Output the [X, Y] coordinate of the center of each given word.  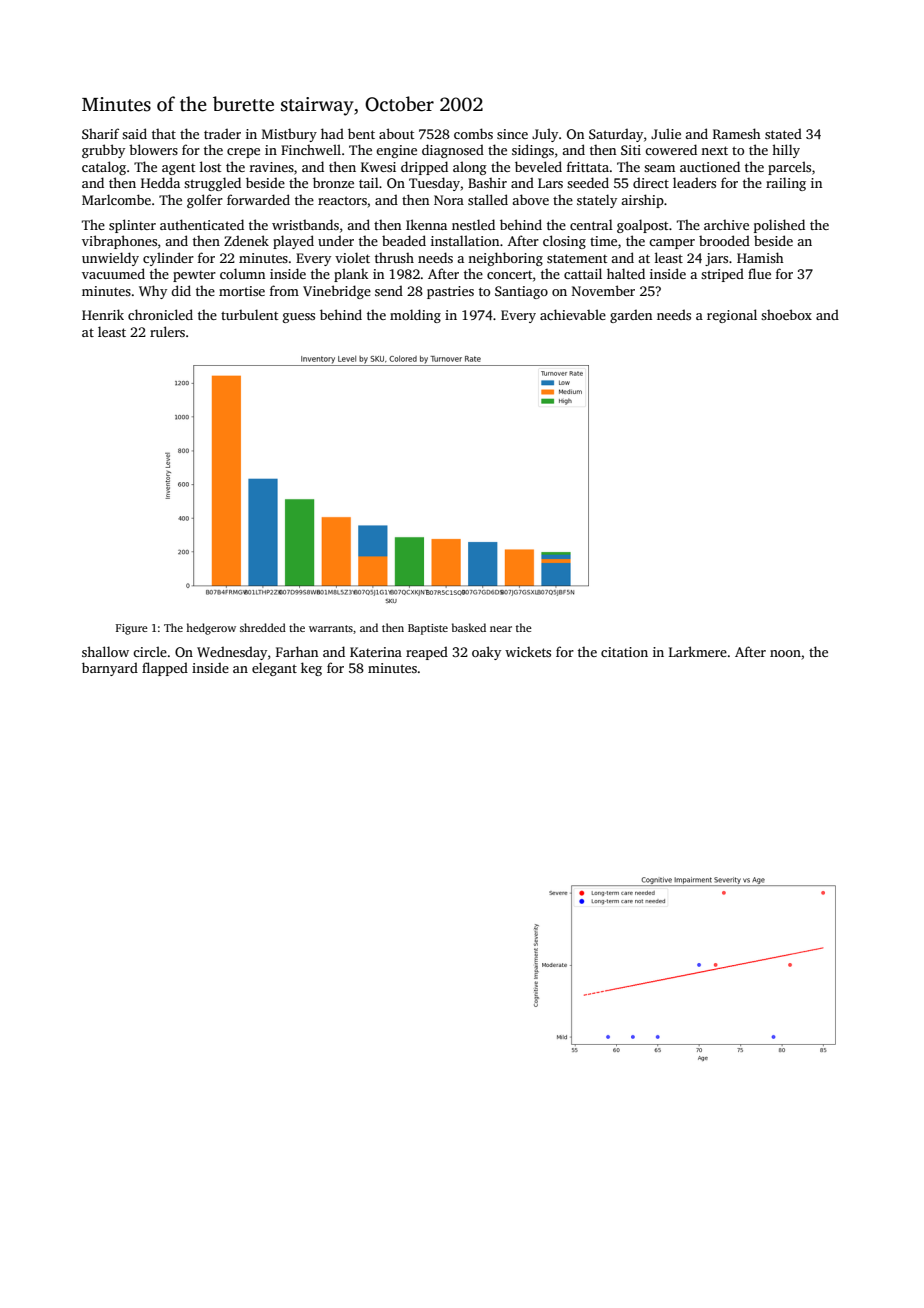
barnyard [110, 669]
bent [361, 133]
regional [732, 316]
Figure [132, 629]
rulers [167, 331]
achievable [573, 314]
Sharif [100, 133]
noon [785, 653]
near [501, 629]
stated [783, 133]
